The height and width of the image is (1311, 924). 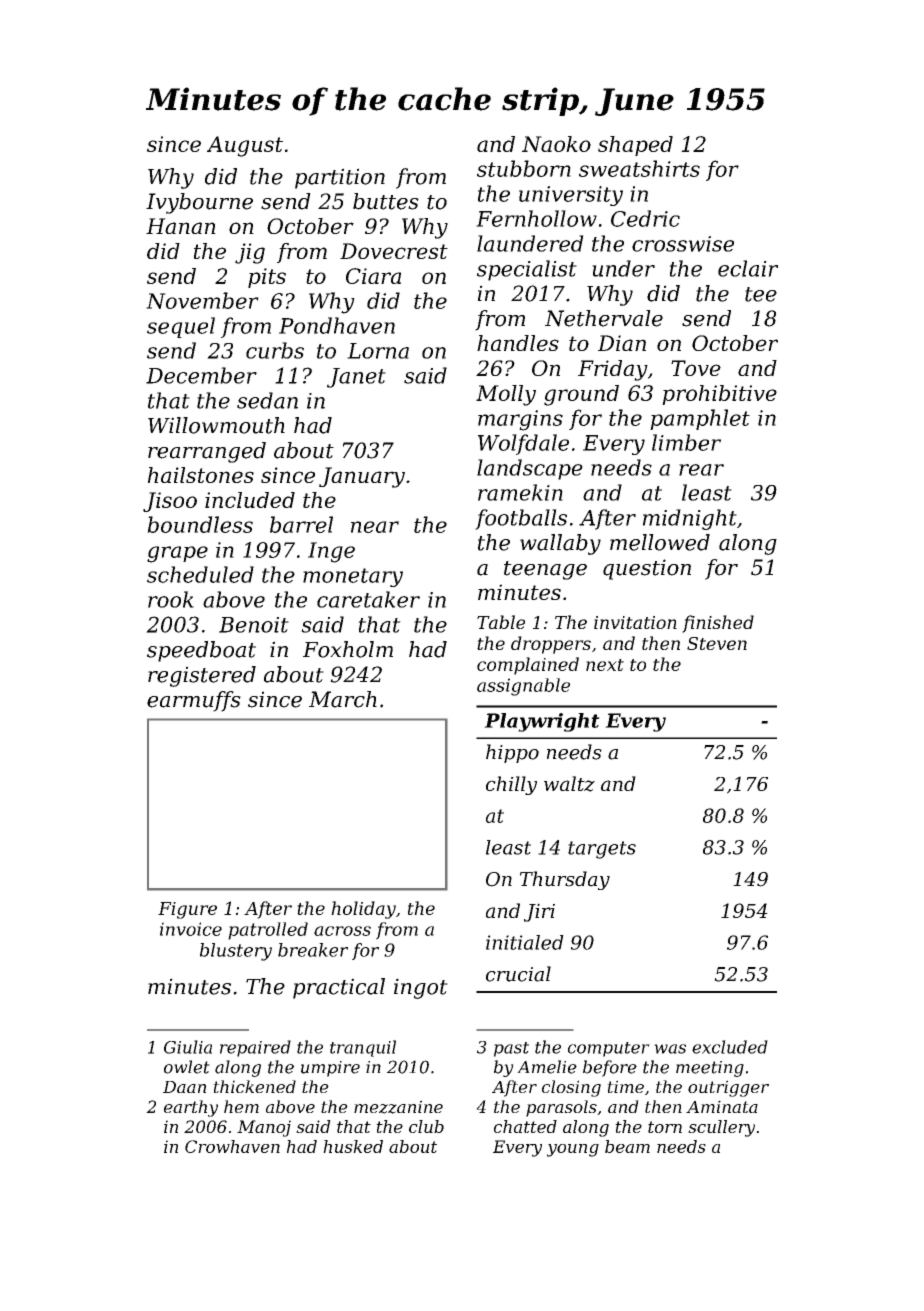 What do you see at coordinates (501, 622) in the image?
I see `Table` at bounding box center [501, 622].
